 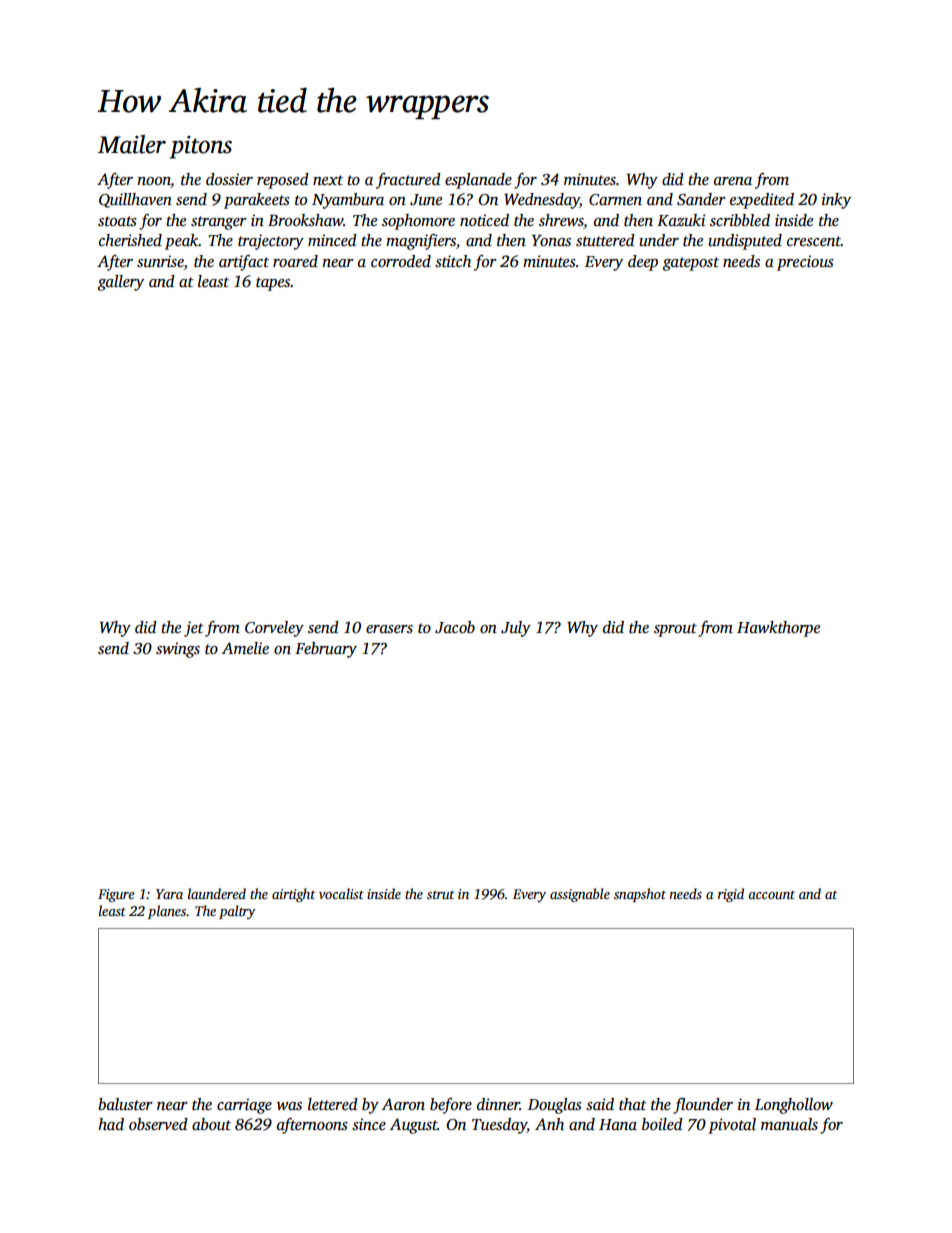 What do you see at coordinates (516, 629) in the page?
I see `July` at bounding box center [516, 629].
